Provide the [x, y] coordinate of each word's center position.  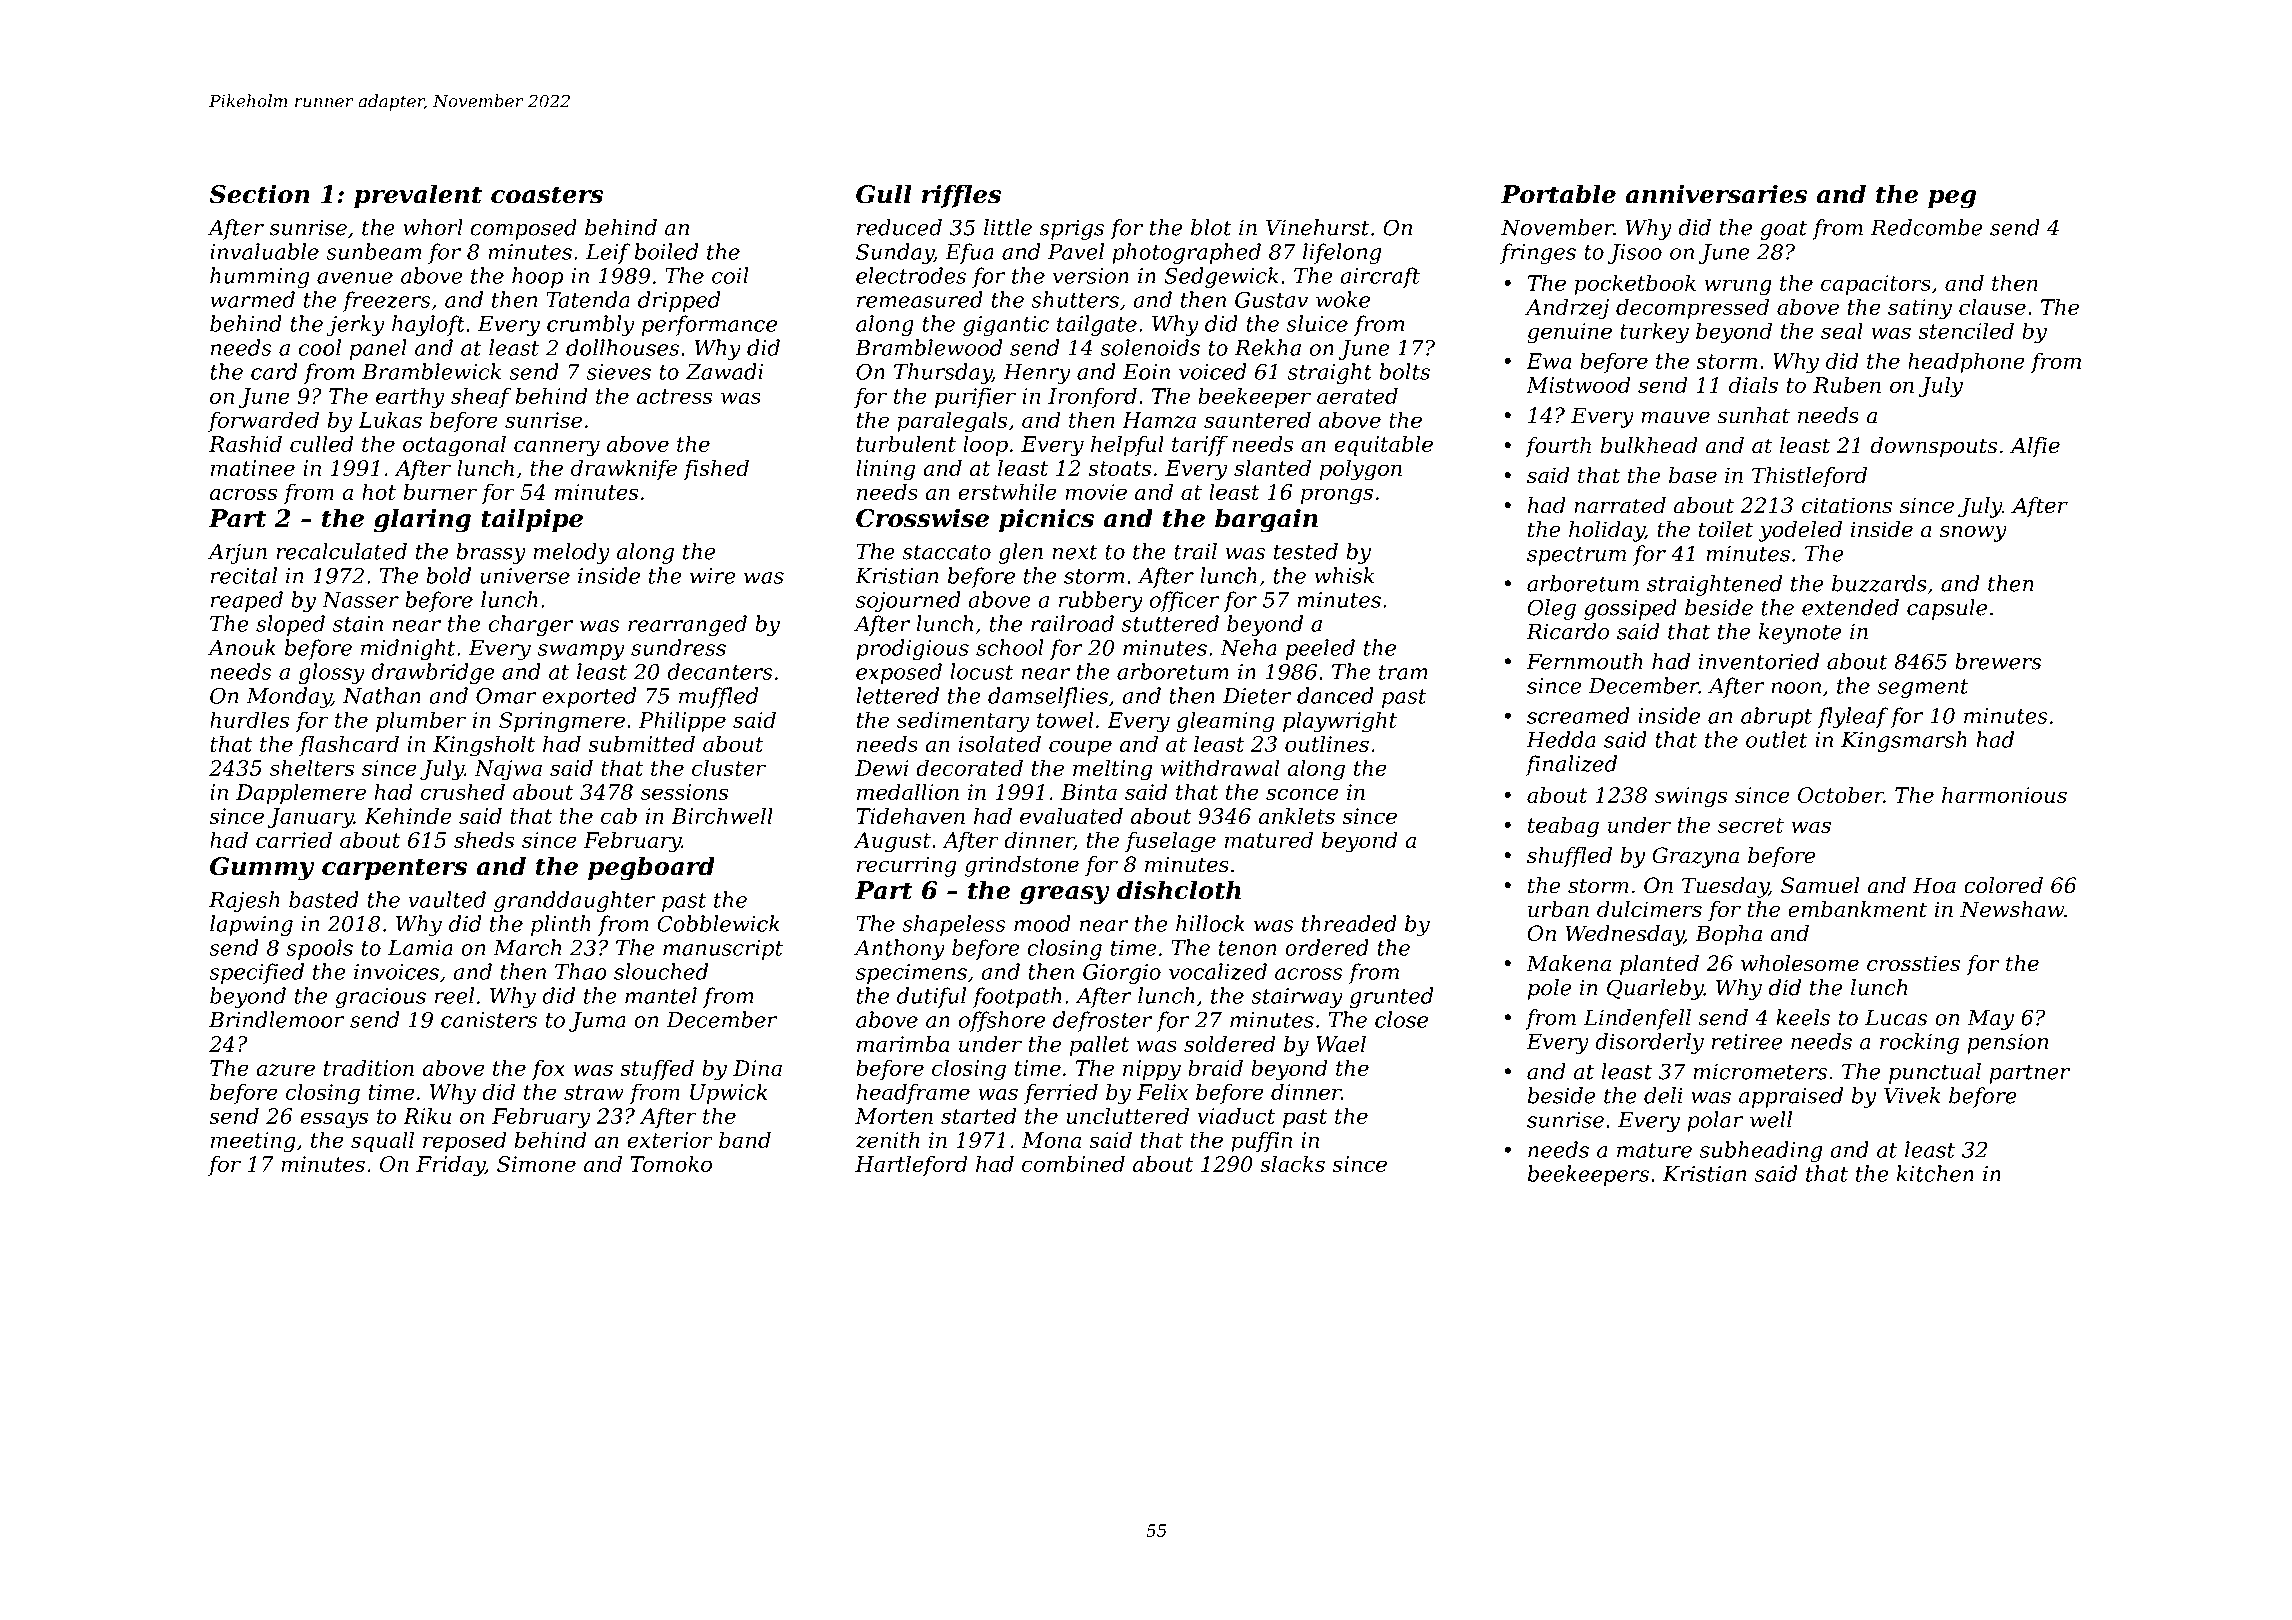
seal [1842, 330]
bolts [1404, 371]
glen [1021, 553]
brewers [1998, 661]
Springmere [562, 722]
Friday [450, 1166]
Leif [608, 253]
